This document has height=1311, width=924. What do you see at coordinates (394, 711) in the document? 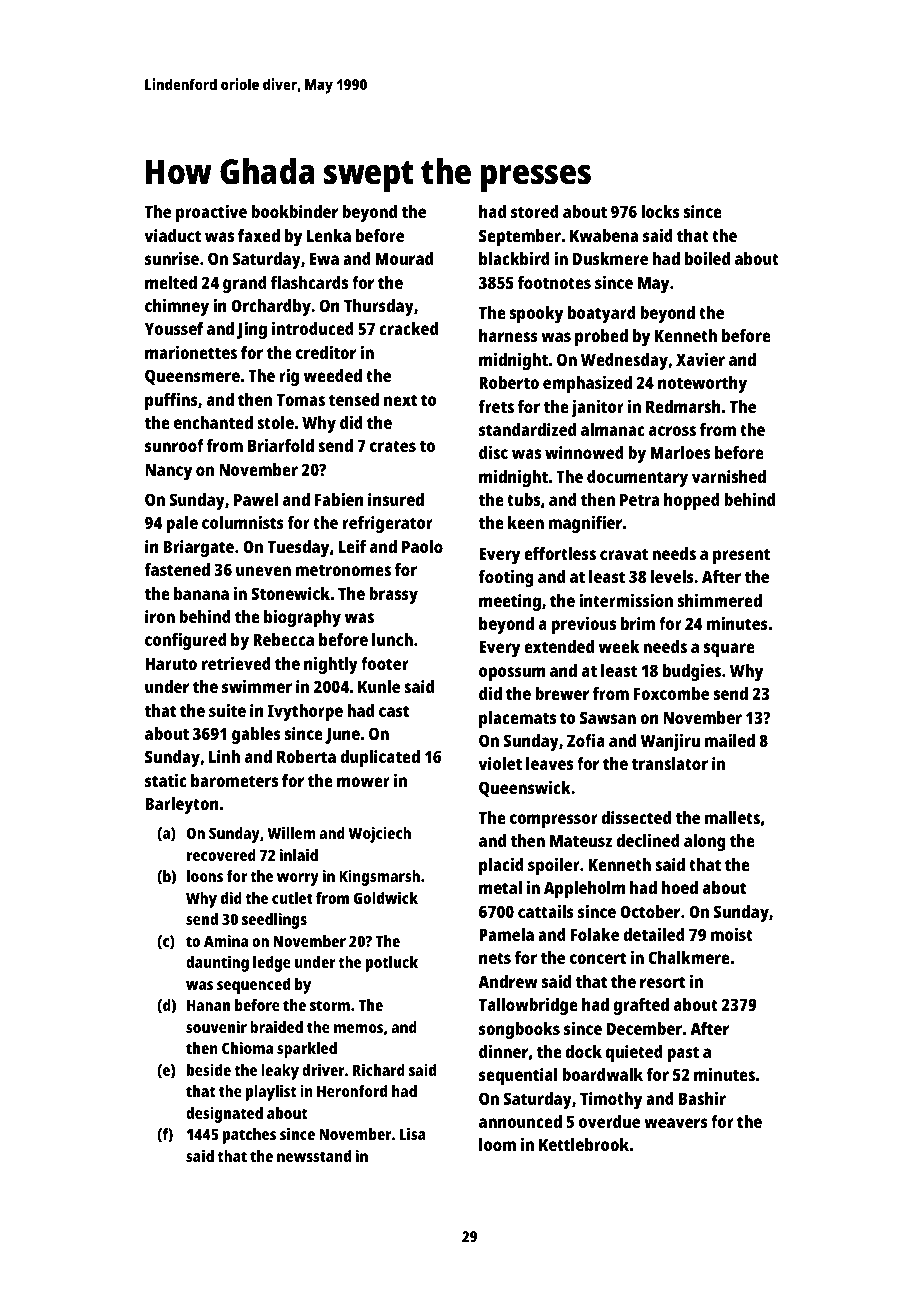
I see `cast` at bounding box center [394, 711].
